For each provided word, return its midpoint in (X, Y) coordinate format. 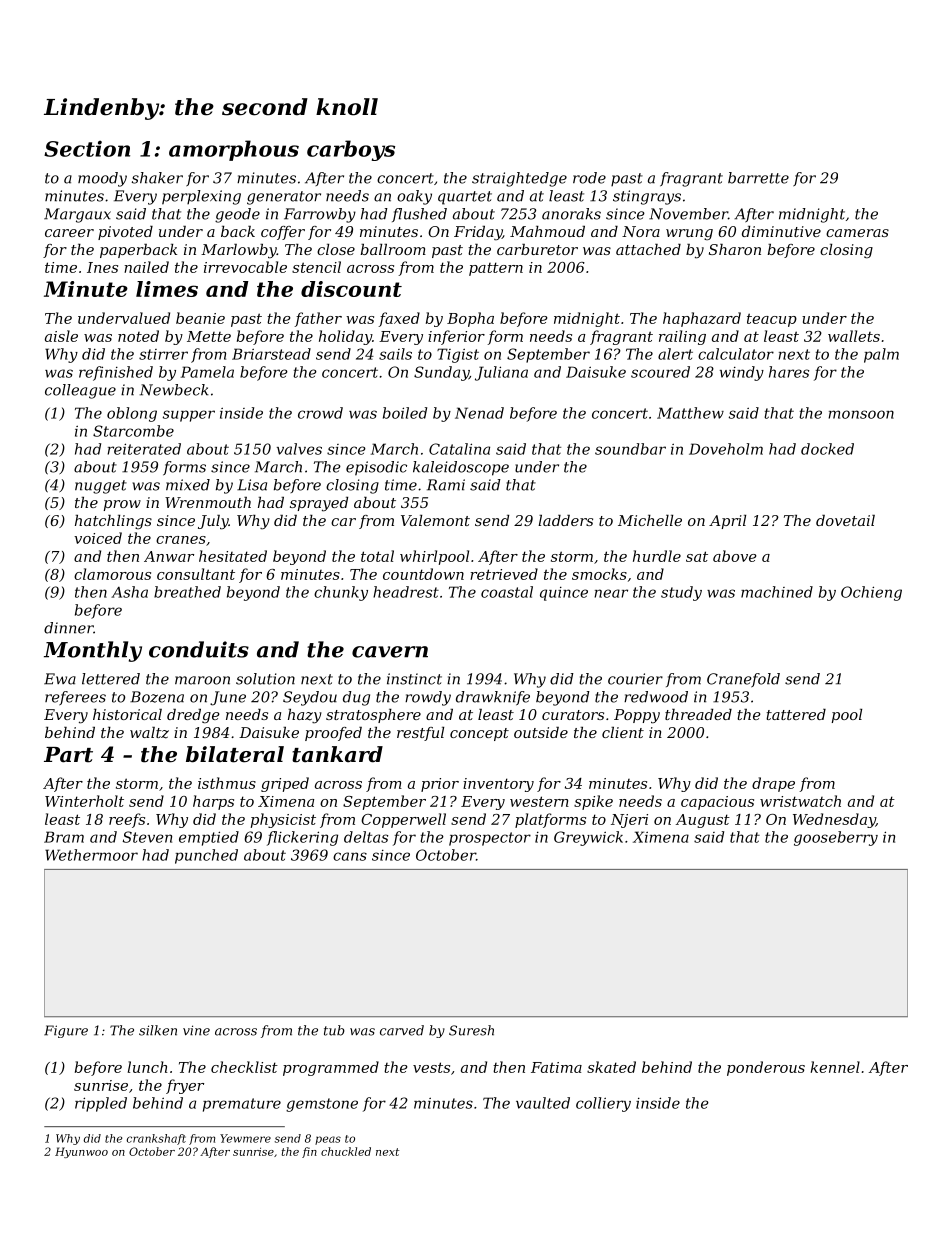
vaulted (543, 1103)
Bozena (157, 697)
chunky (341, 593)
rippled (101, 1104)
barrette (758, 178)
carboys (351, 150)
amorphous (234, 150)
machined (777, 592)
